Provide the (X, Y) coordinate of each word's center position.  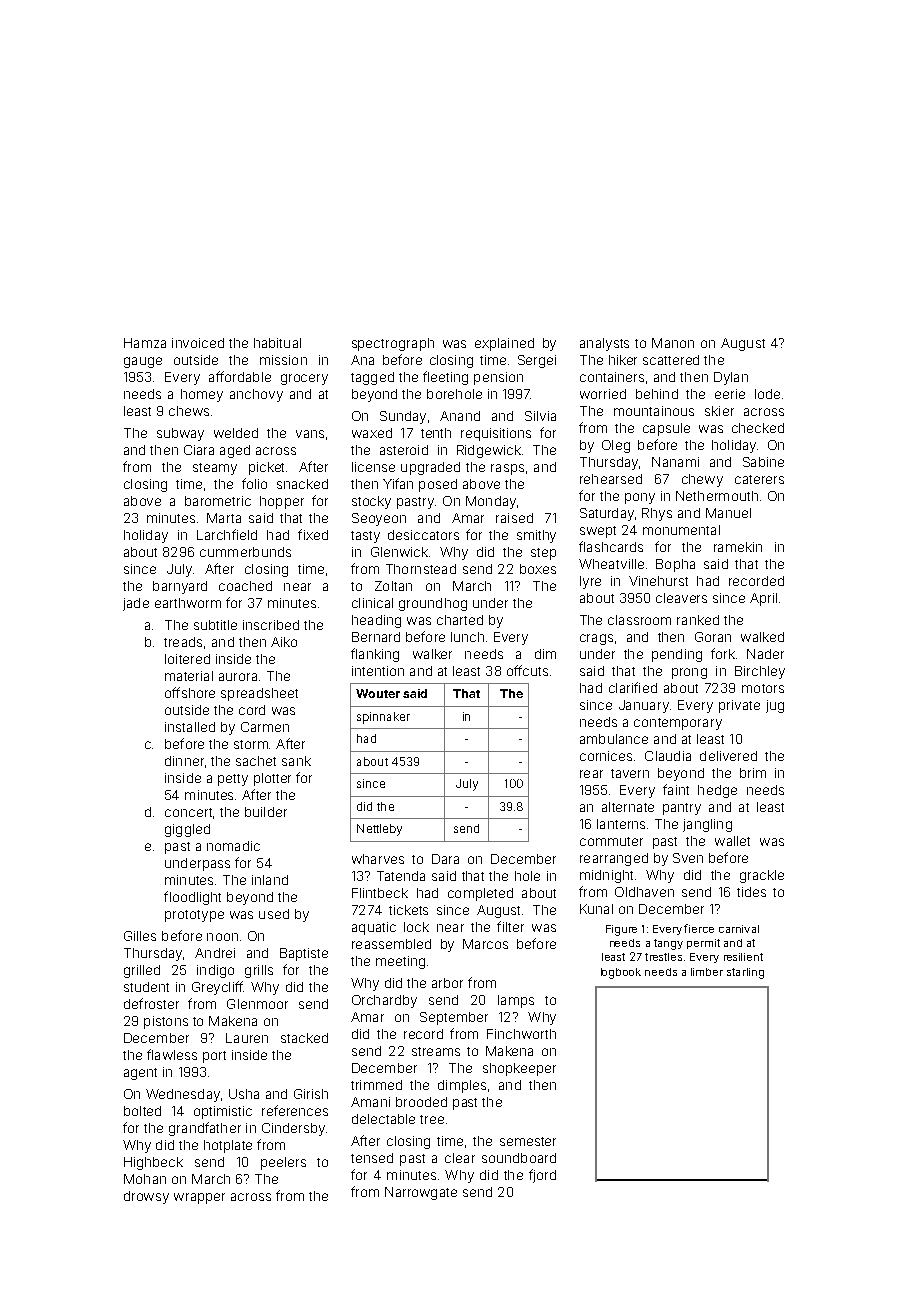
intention (378, 671)
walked (762, 637)
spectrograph (393, 344)
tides (751, 892)
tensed (372, 1158)
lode (767, 394)
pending (677, 655)
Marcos (485, 944)
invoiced (198, 343)
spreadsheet (259, 694)
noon (222, 937)
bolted (142, 1111)
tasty (365, 537)
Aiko (284, 642)
